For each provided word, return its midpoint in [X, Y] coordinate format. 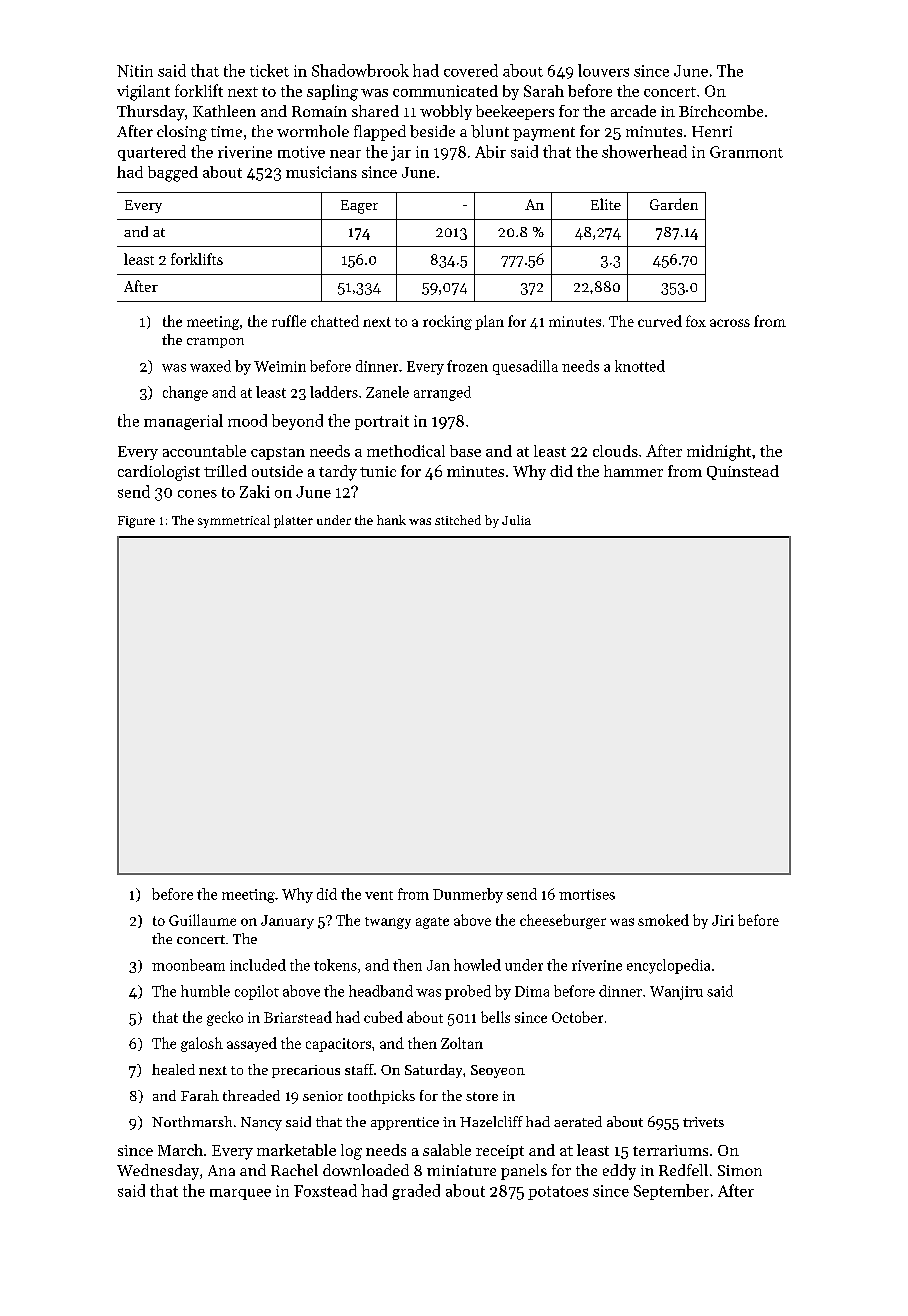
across [730, 323]
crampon [215, 343]
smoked [663, 920]
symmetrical [234, 521]
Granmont [746, 152]
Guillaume [202, 920]
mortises [587, 894]
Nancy [261, 1124]
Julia [516, 520]
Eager [359, 207]
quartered [152, 153]
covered [471, 70]
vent [379, 895]
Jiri [723, 920]
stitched [458, 520]
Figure [136, 522]
